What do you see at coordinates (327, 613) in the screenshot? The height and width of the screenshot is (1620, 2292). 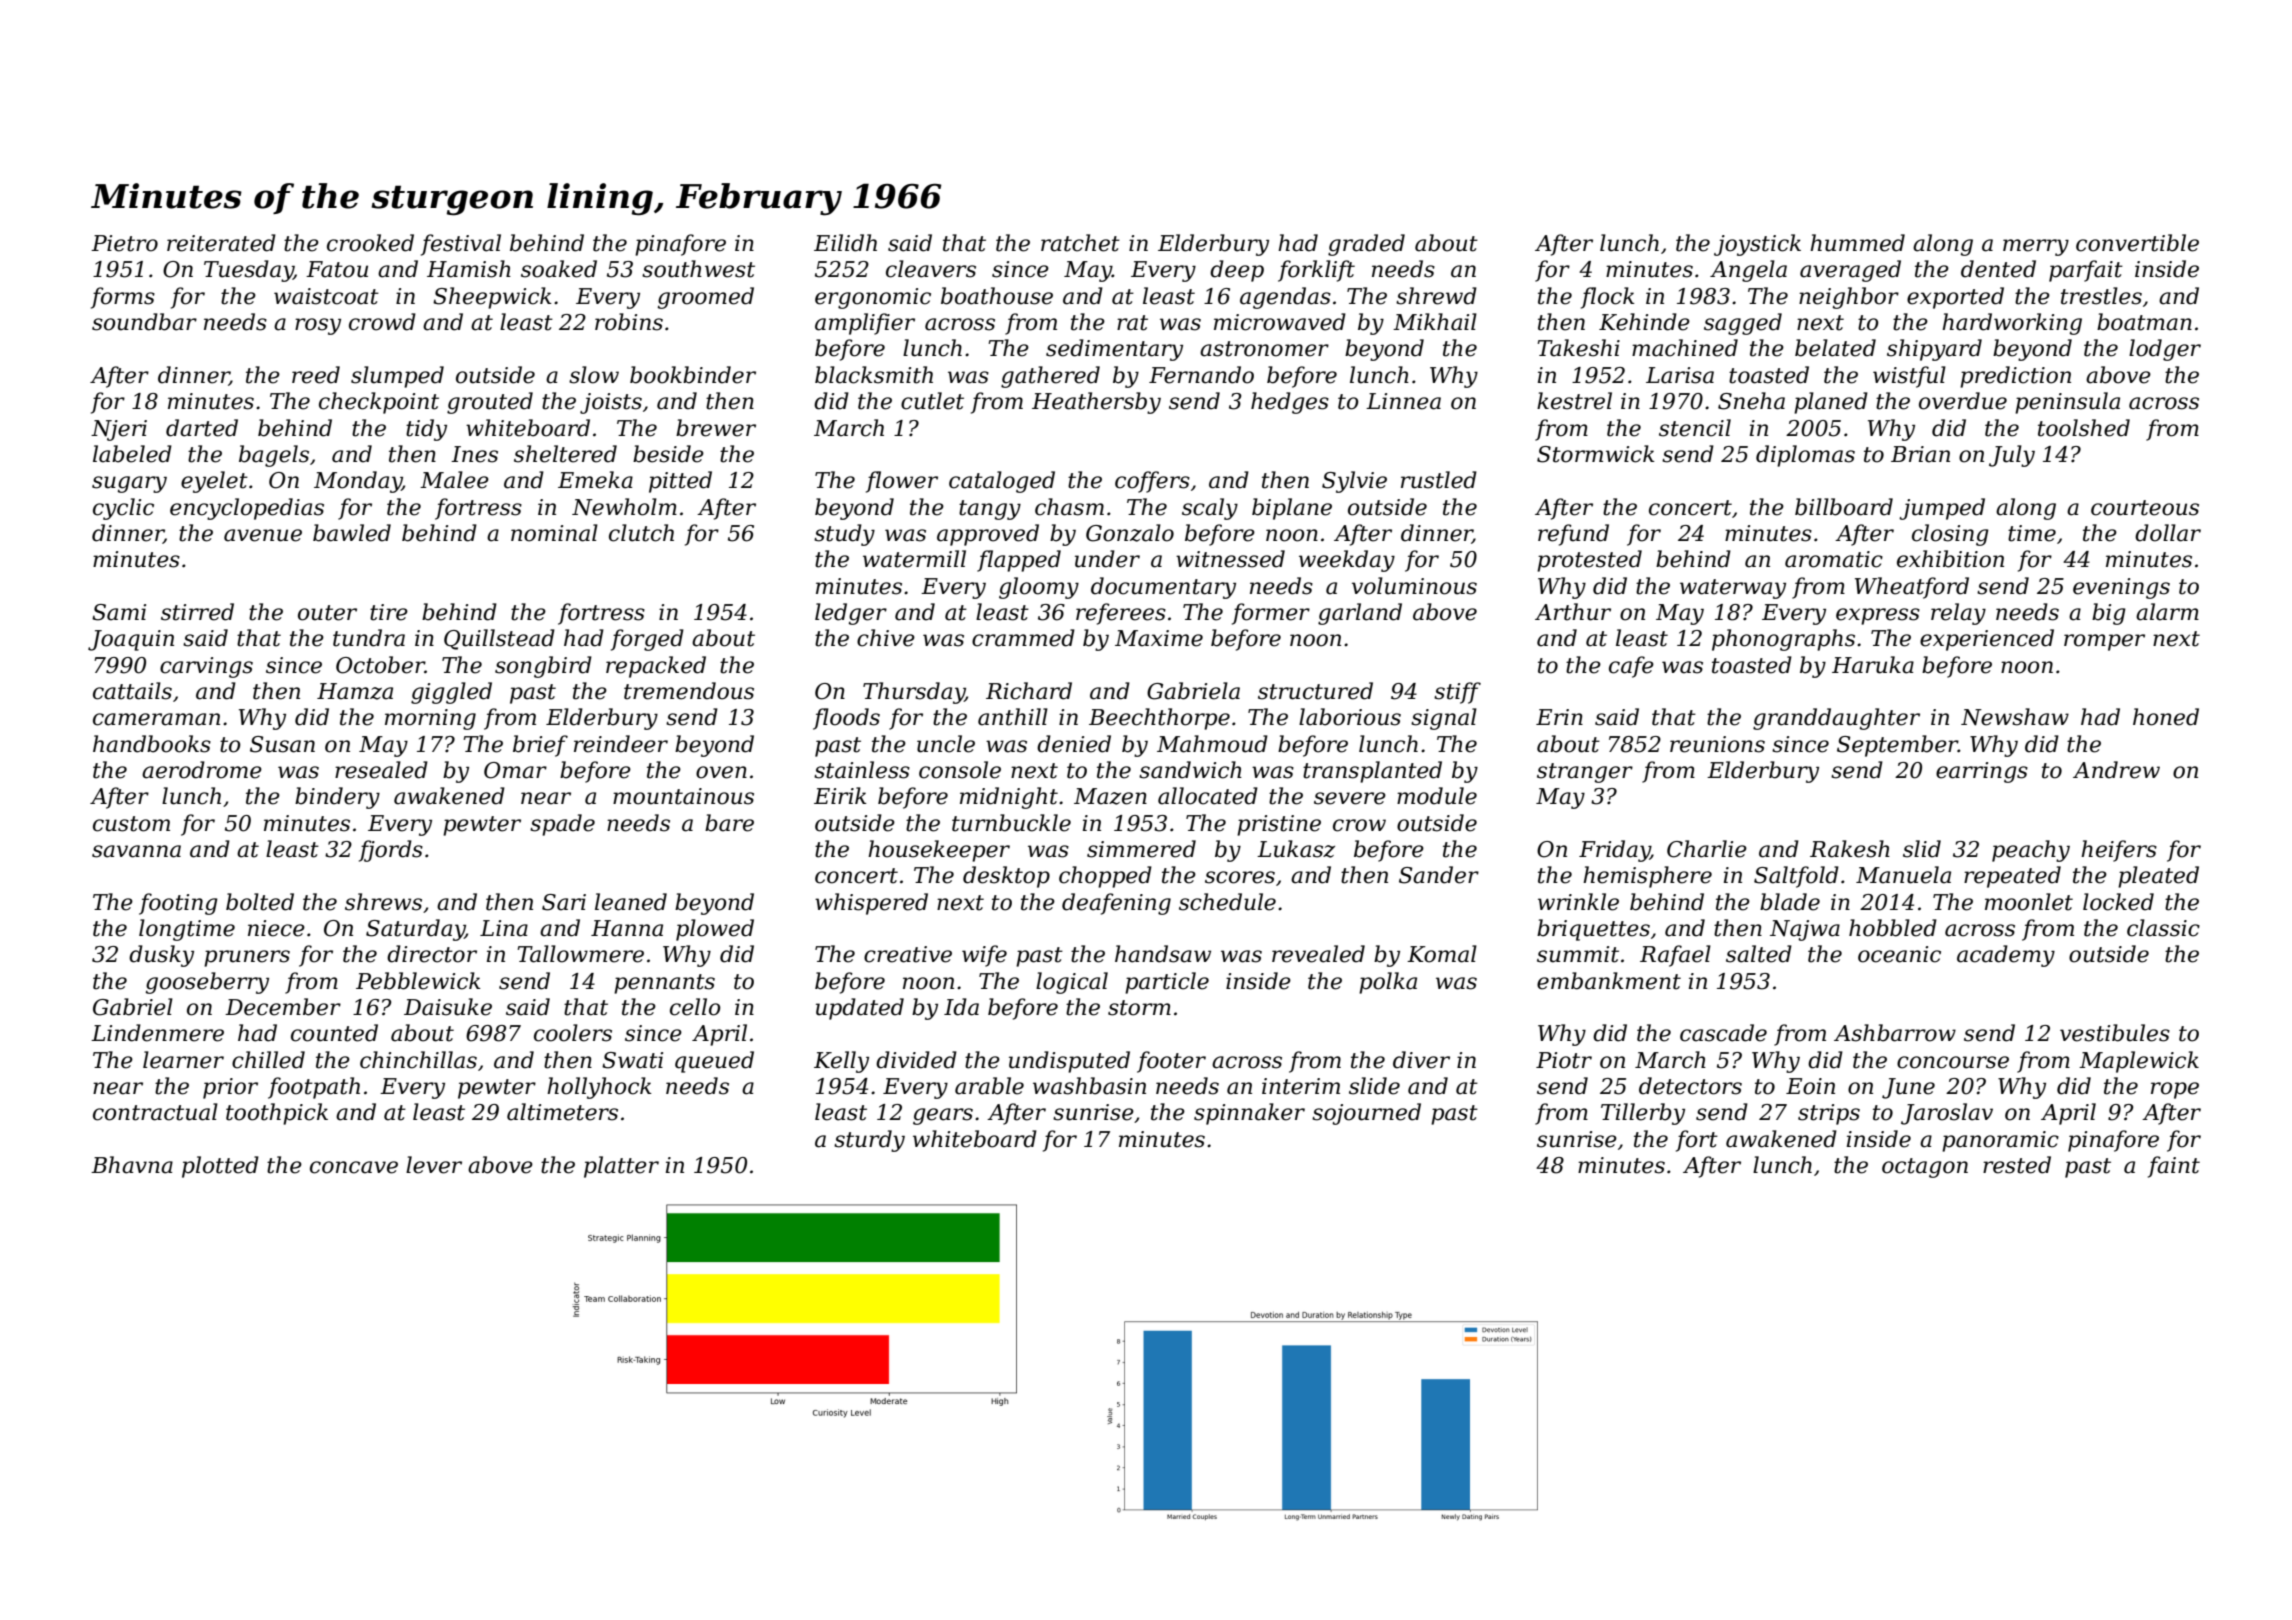 I see `outer` at bounding box center [327, 613].
